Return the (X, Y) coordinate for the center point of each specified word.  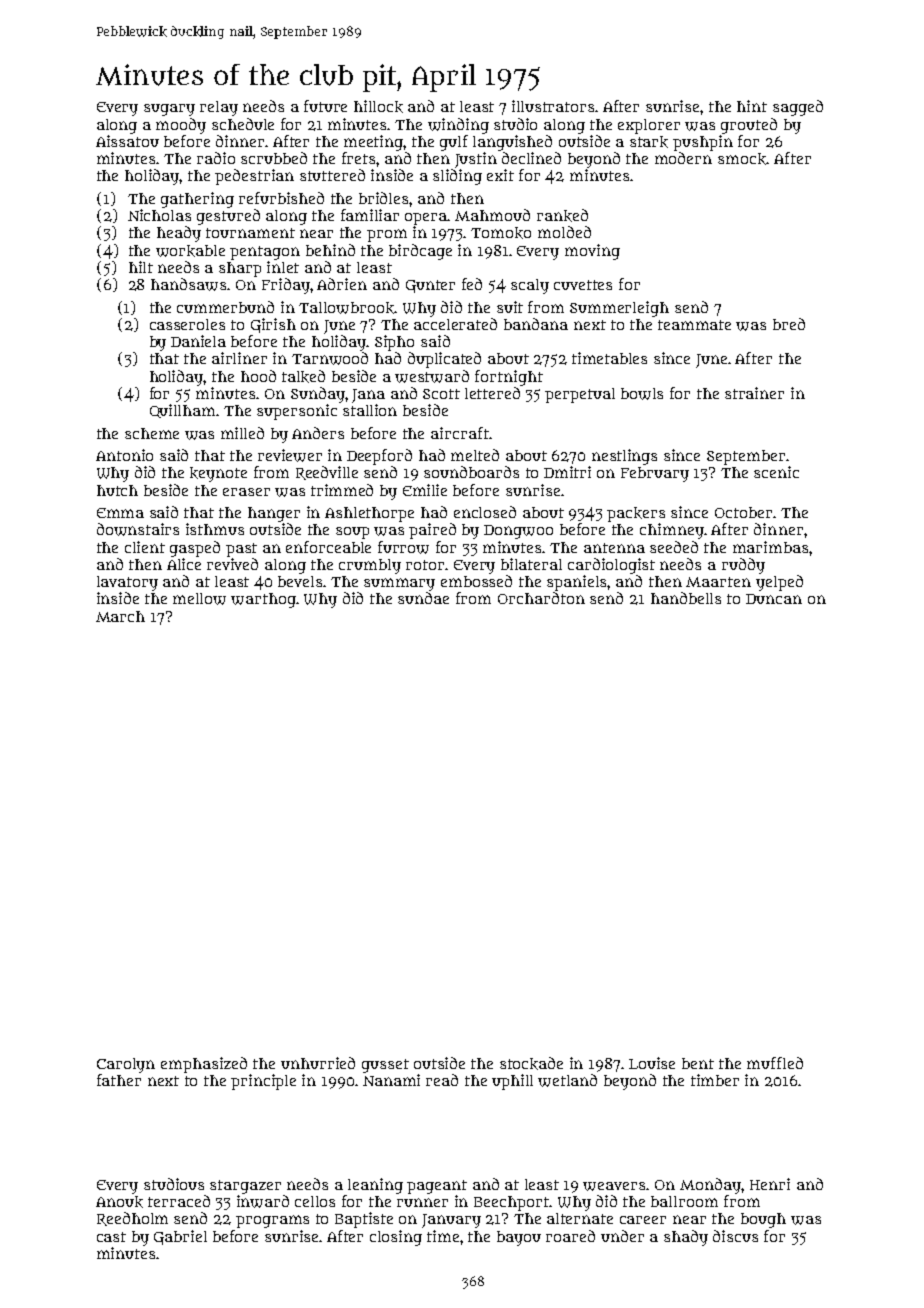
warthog (264, 600)
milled (242, 433)
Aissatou (127, 141)
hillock (378, 106)
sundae (423, 598)
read (442, 1080)
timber (715, 1080)
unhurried (318, 1063)
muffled (775, 1063)
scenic (776, 472)
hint (752, 106)
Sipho (394, 343)
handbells (686, 598)
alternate (580, 1218)
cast (111, 1237)
